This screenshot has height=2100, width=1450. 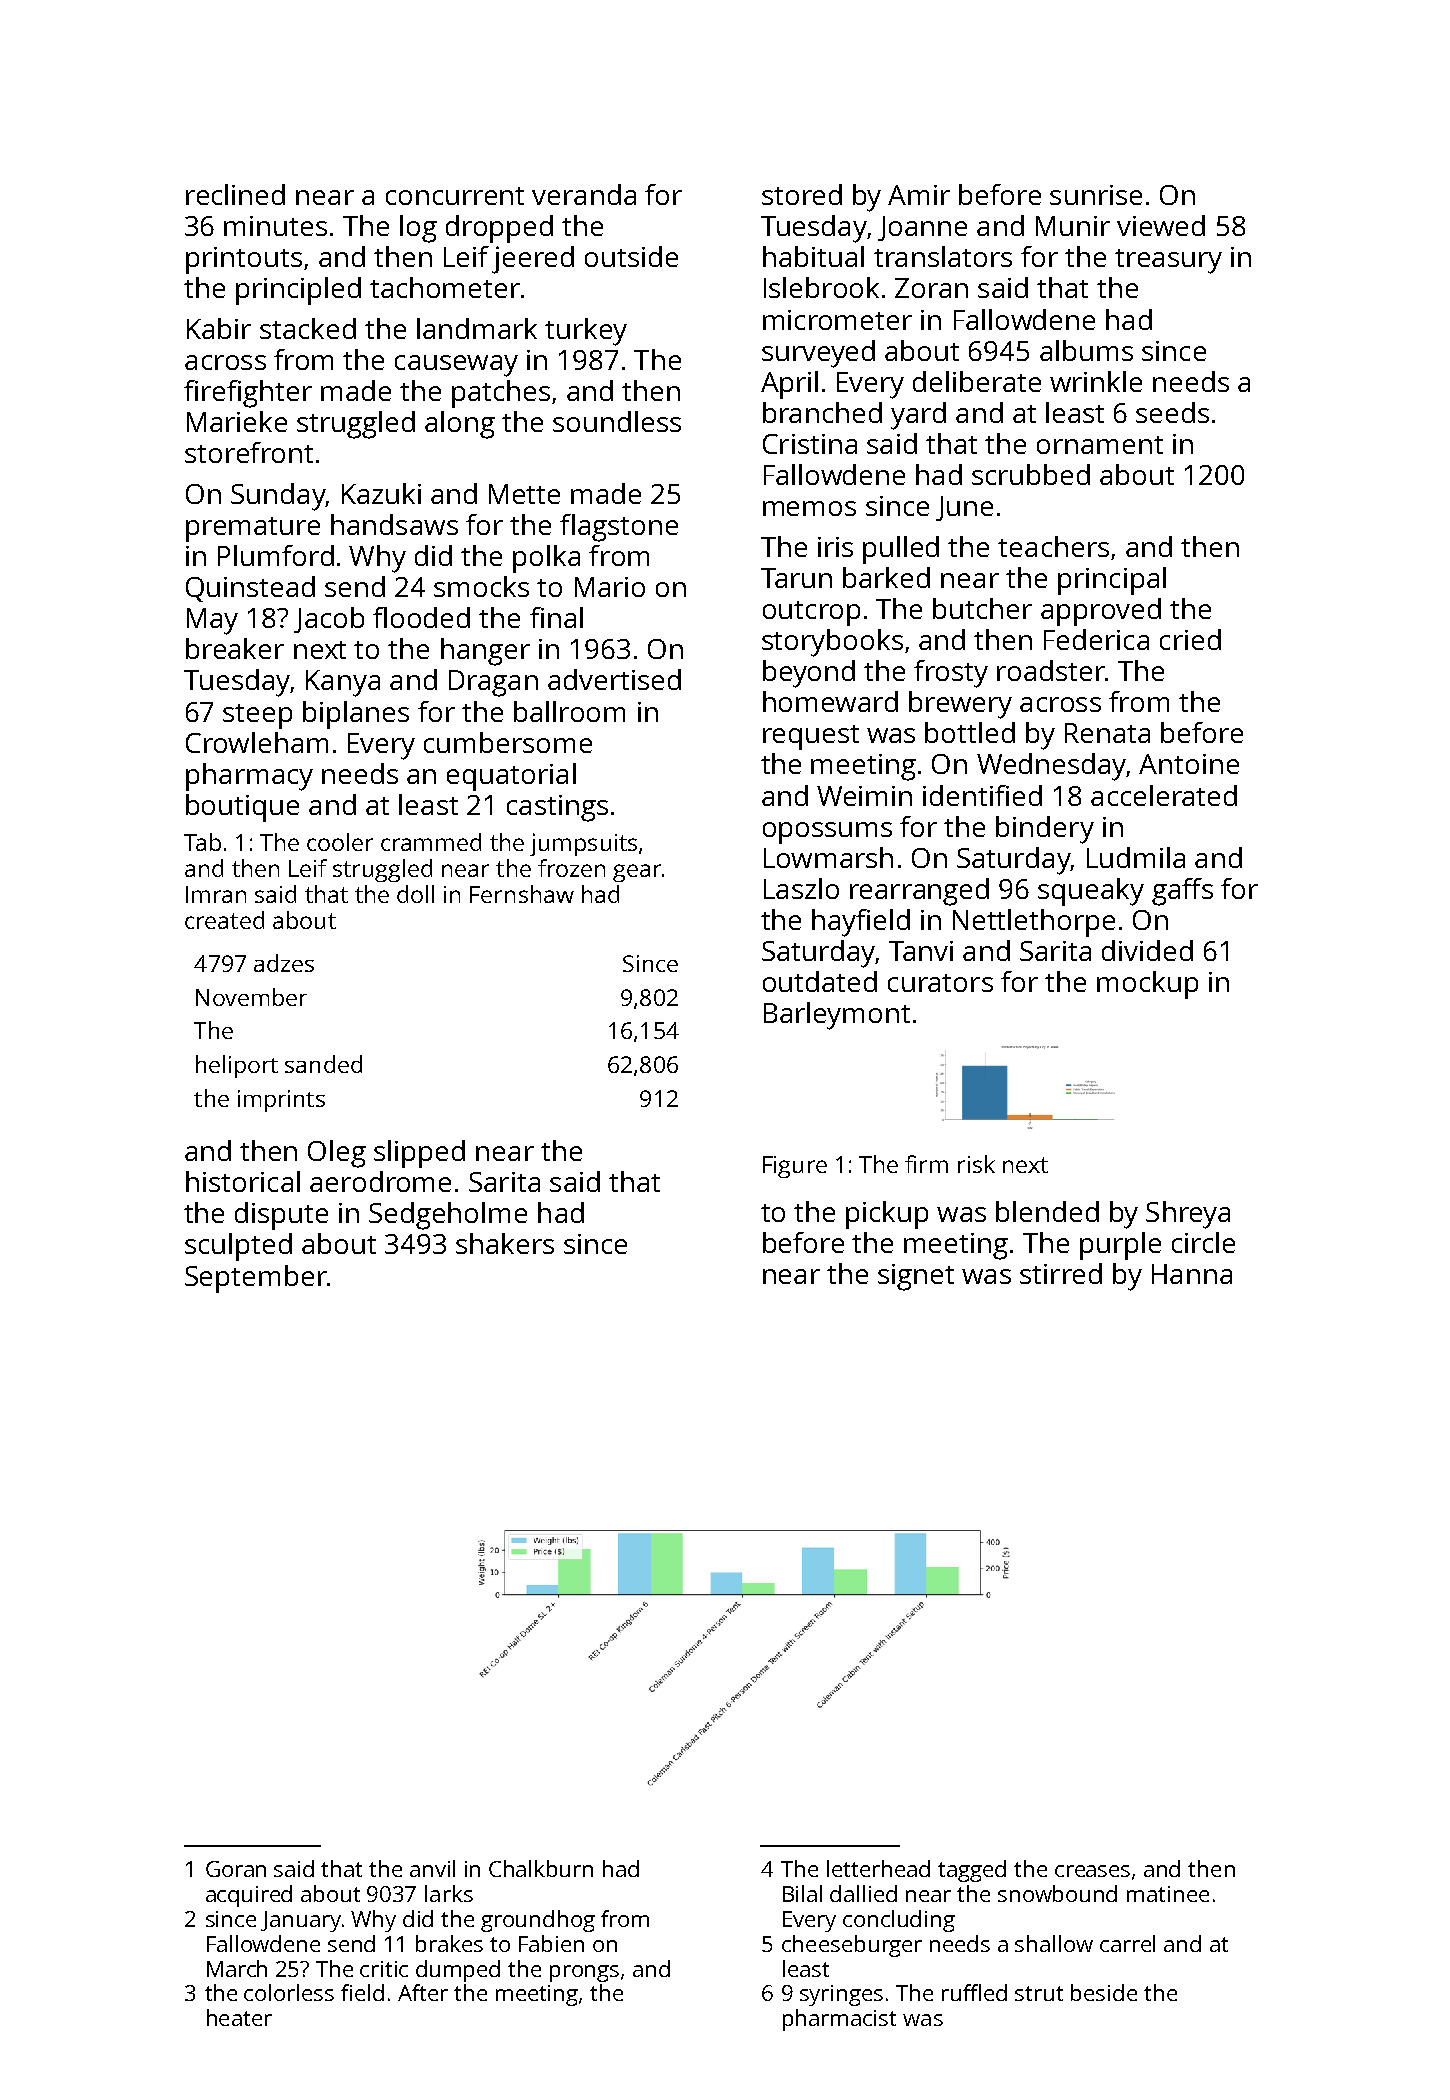 What do you see at coordinates (238, 1247) in the screenshot?
I see `sculpted` at bounding box center [238, 1247].
